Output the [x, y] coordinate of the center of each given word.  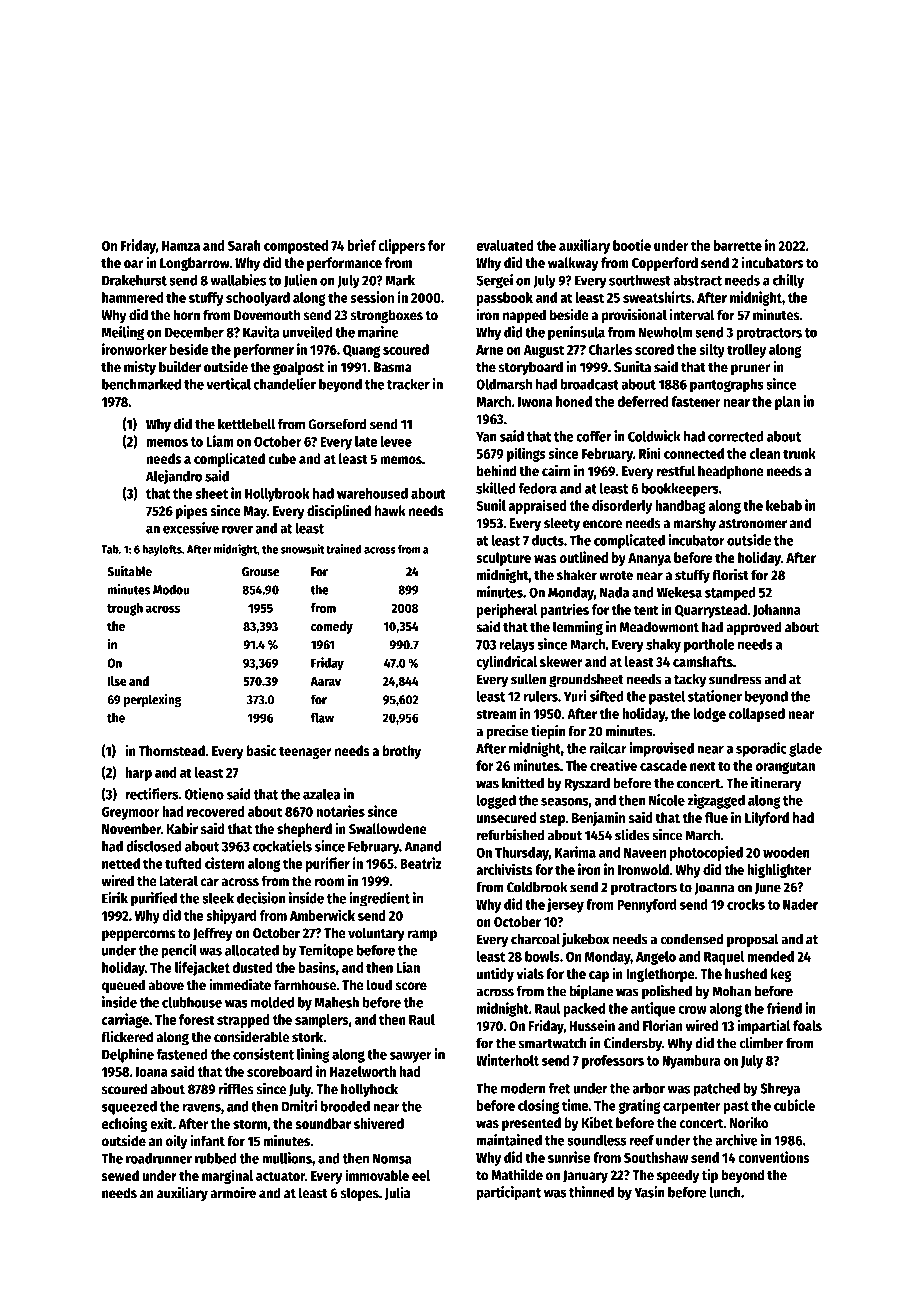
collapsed [757, 715]
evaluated [505, 245]
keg [781, 975]
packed [584, 1010]
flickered [127, 1037]
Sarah [244, 245]
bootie [632, 245]
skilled [495, 488]
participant [509, 1193]
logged [496, 802]
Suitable [129, 571]
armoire [233, 1192]
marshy [694, 524]
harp [138, 774]
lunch [725, 1192]
